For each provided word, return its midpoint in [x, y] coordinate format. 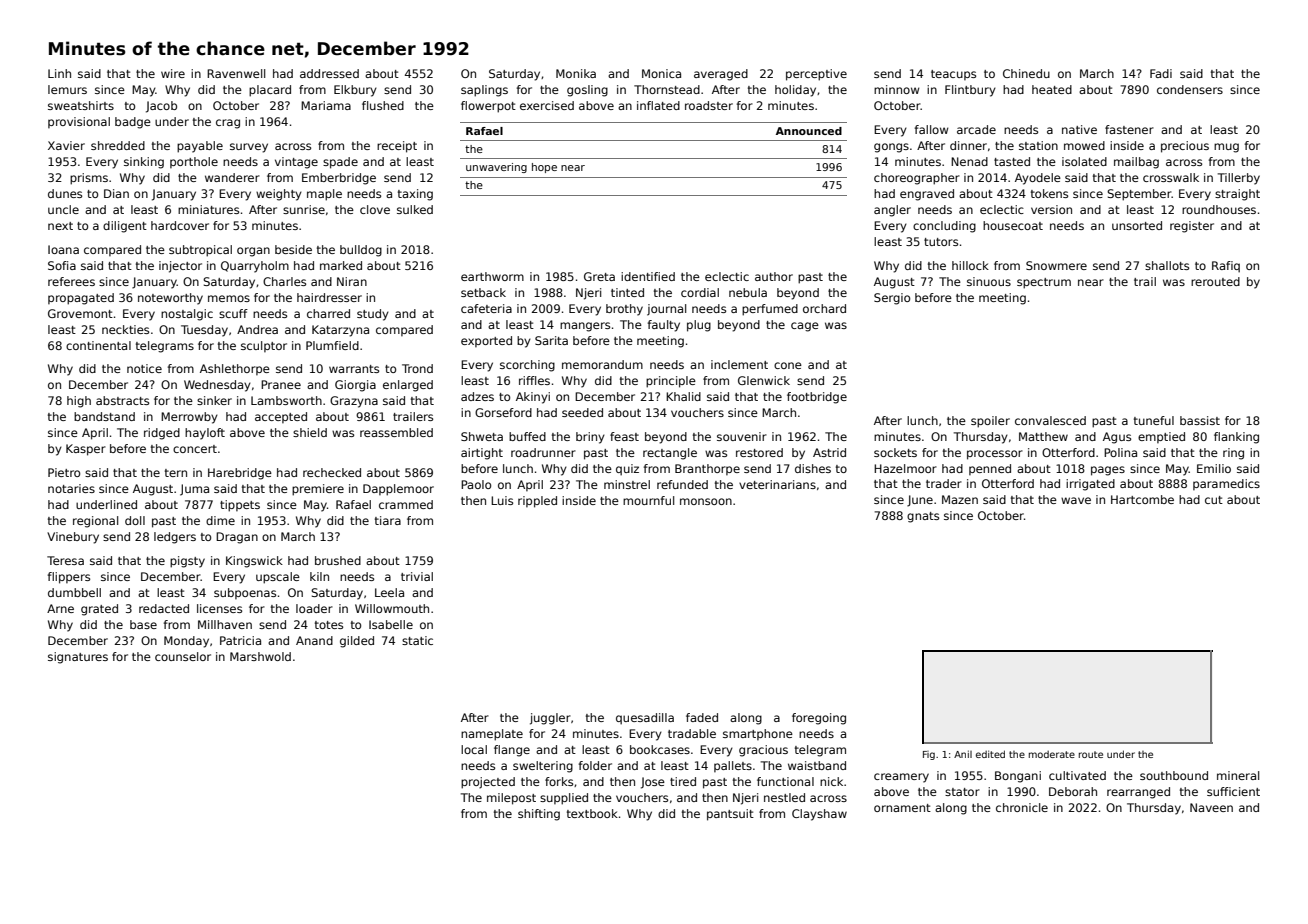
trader [944, 483]
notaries [71, 488]
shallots [1167, 265]
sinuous [989, 281]
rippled [537, 502]
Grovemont [80, 313]
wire [173, 73]
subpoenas [245, 593]
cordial [700, 292]
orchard [824, 308]
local [474, 749]
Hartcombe [1142, 499]
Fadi [1161, 73]
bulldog [361, 251]
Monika [576, 73]
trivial [417, 576]
